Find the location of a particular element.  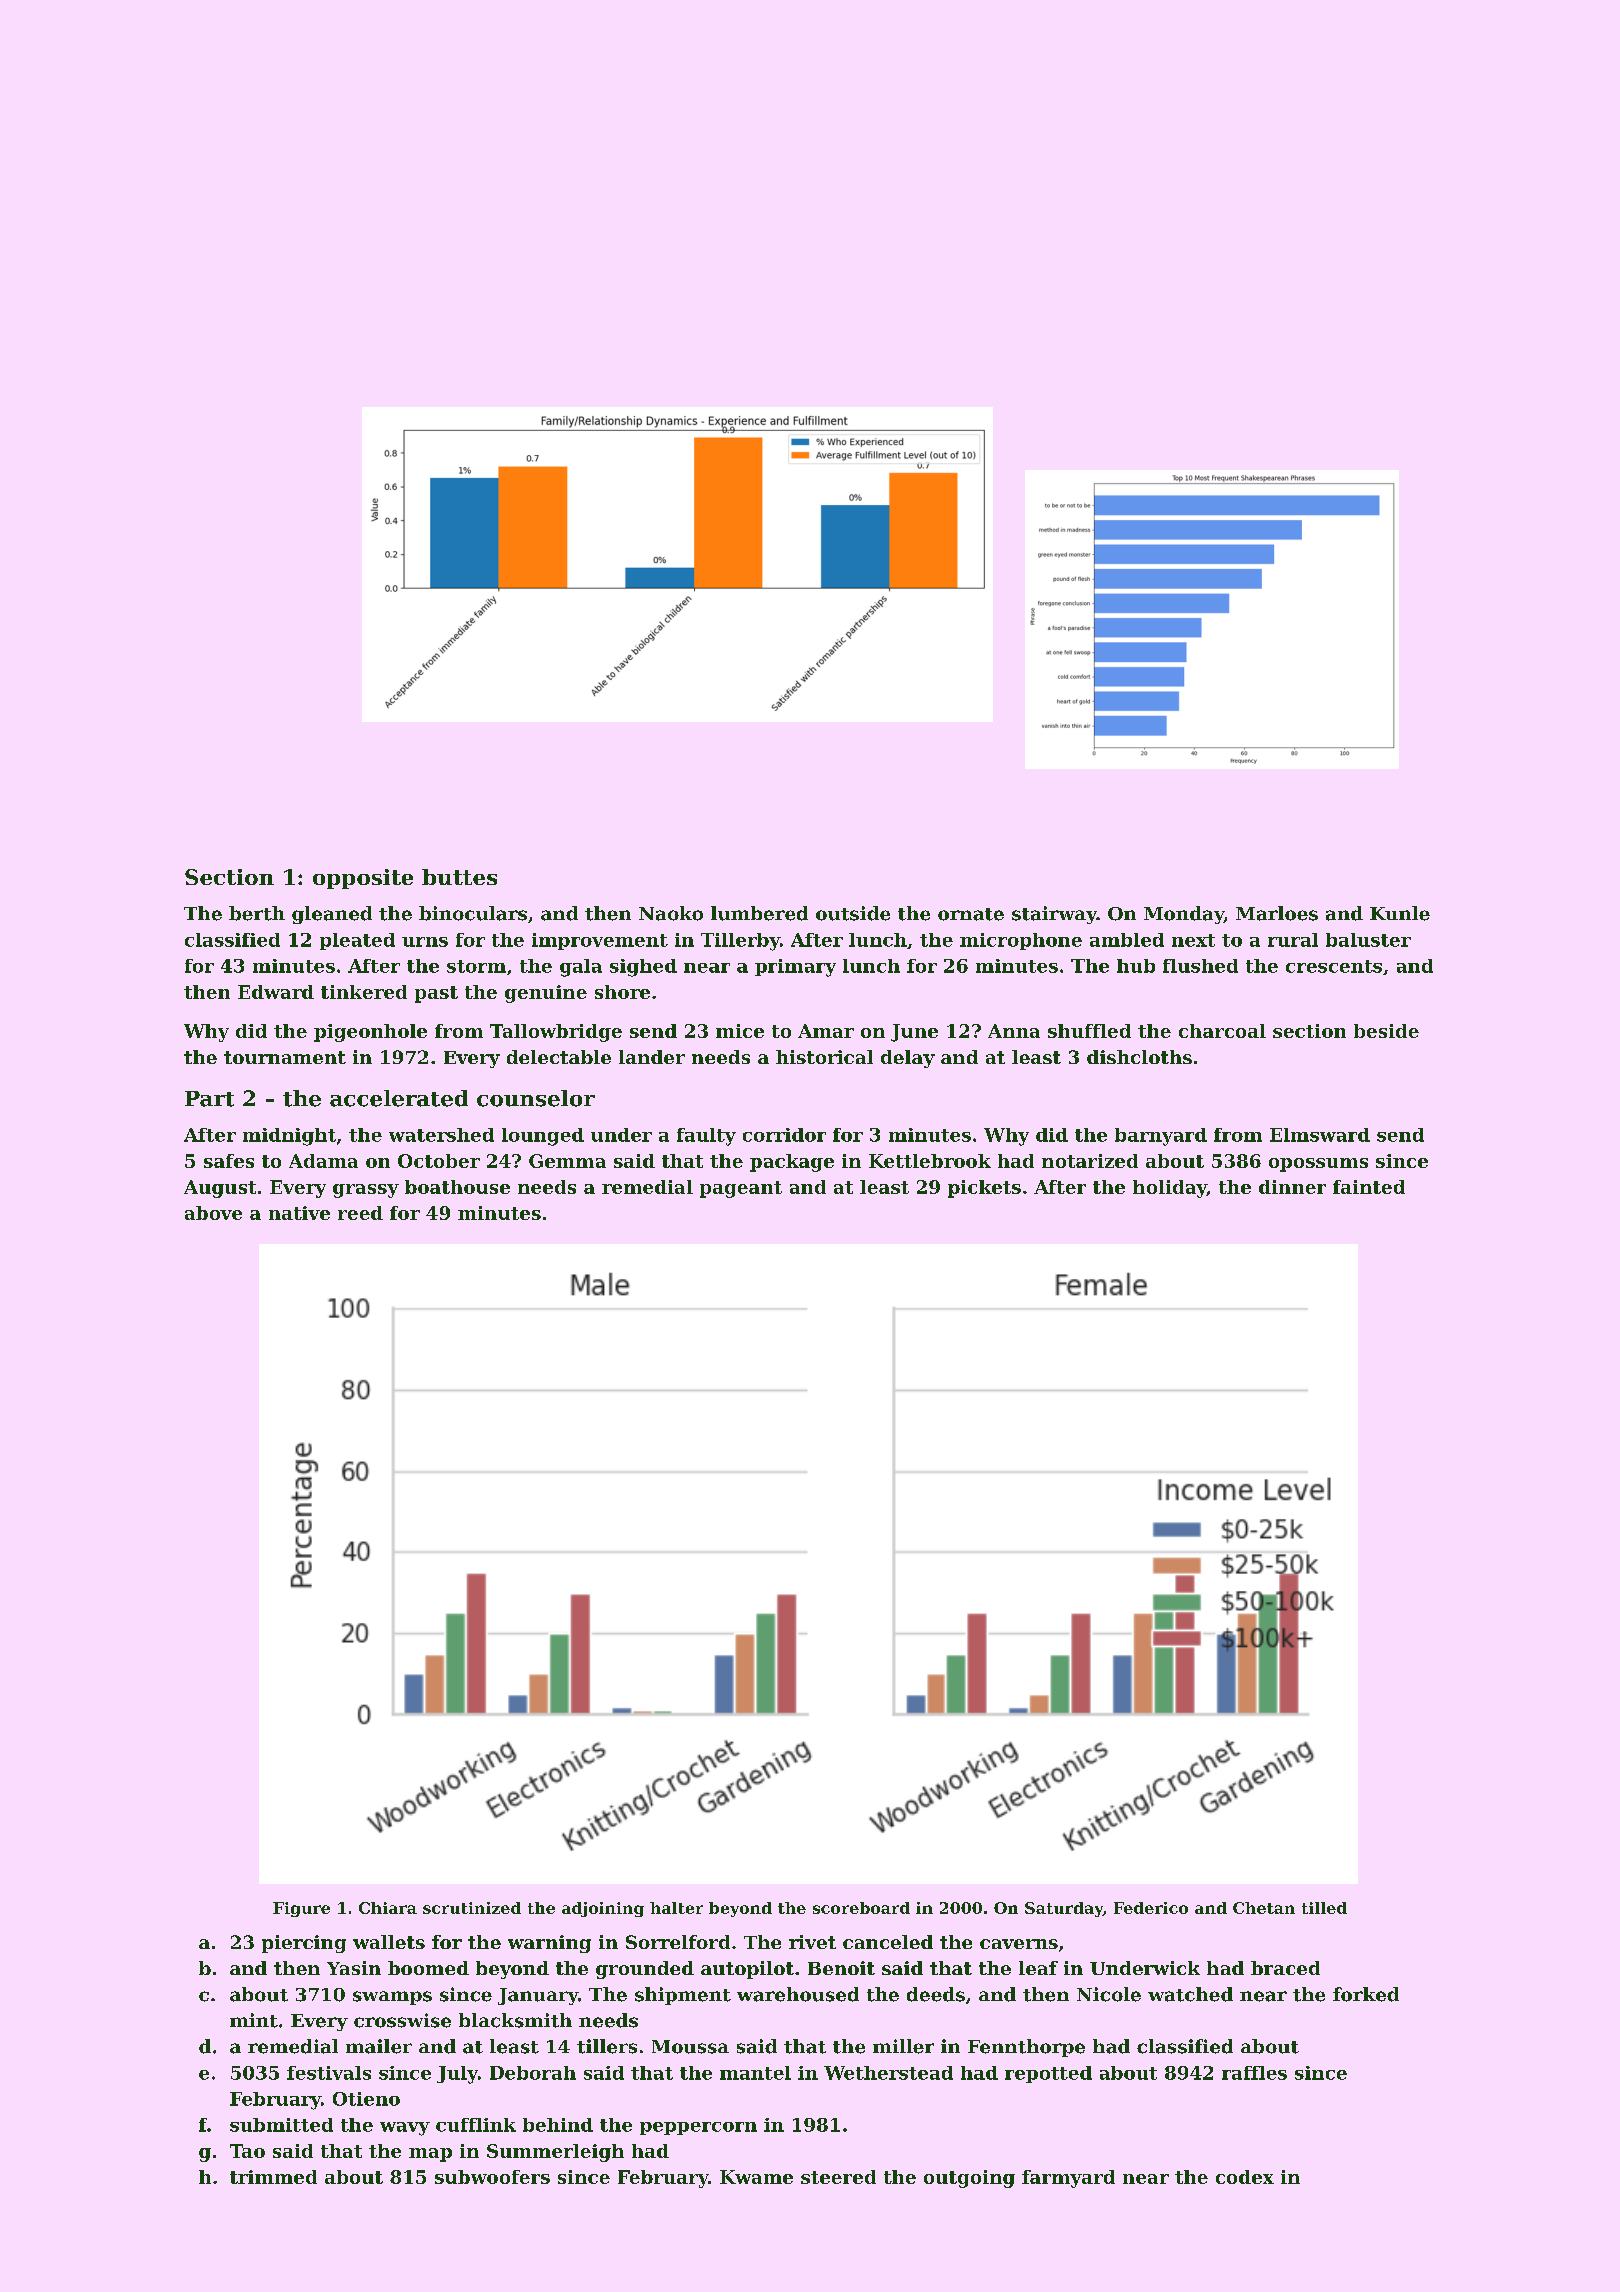

Naoko is located at coordinates (671, 913).
